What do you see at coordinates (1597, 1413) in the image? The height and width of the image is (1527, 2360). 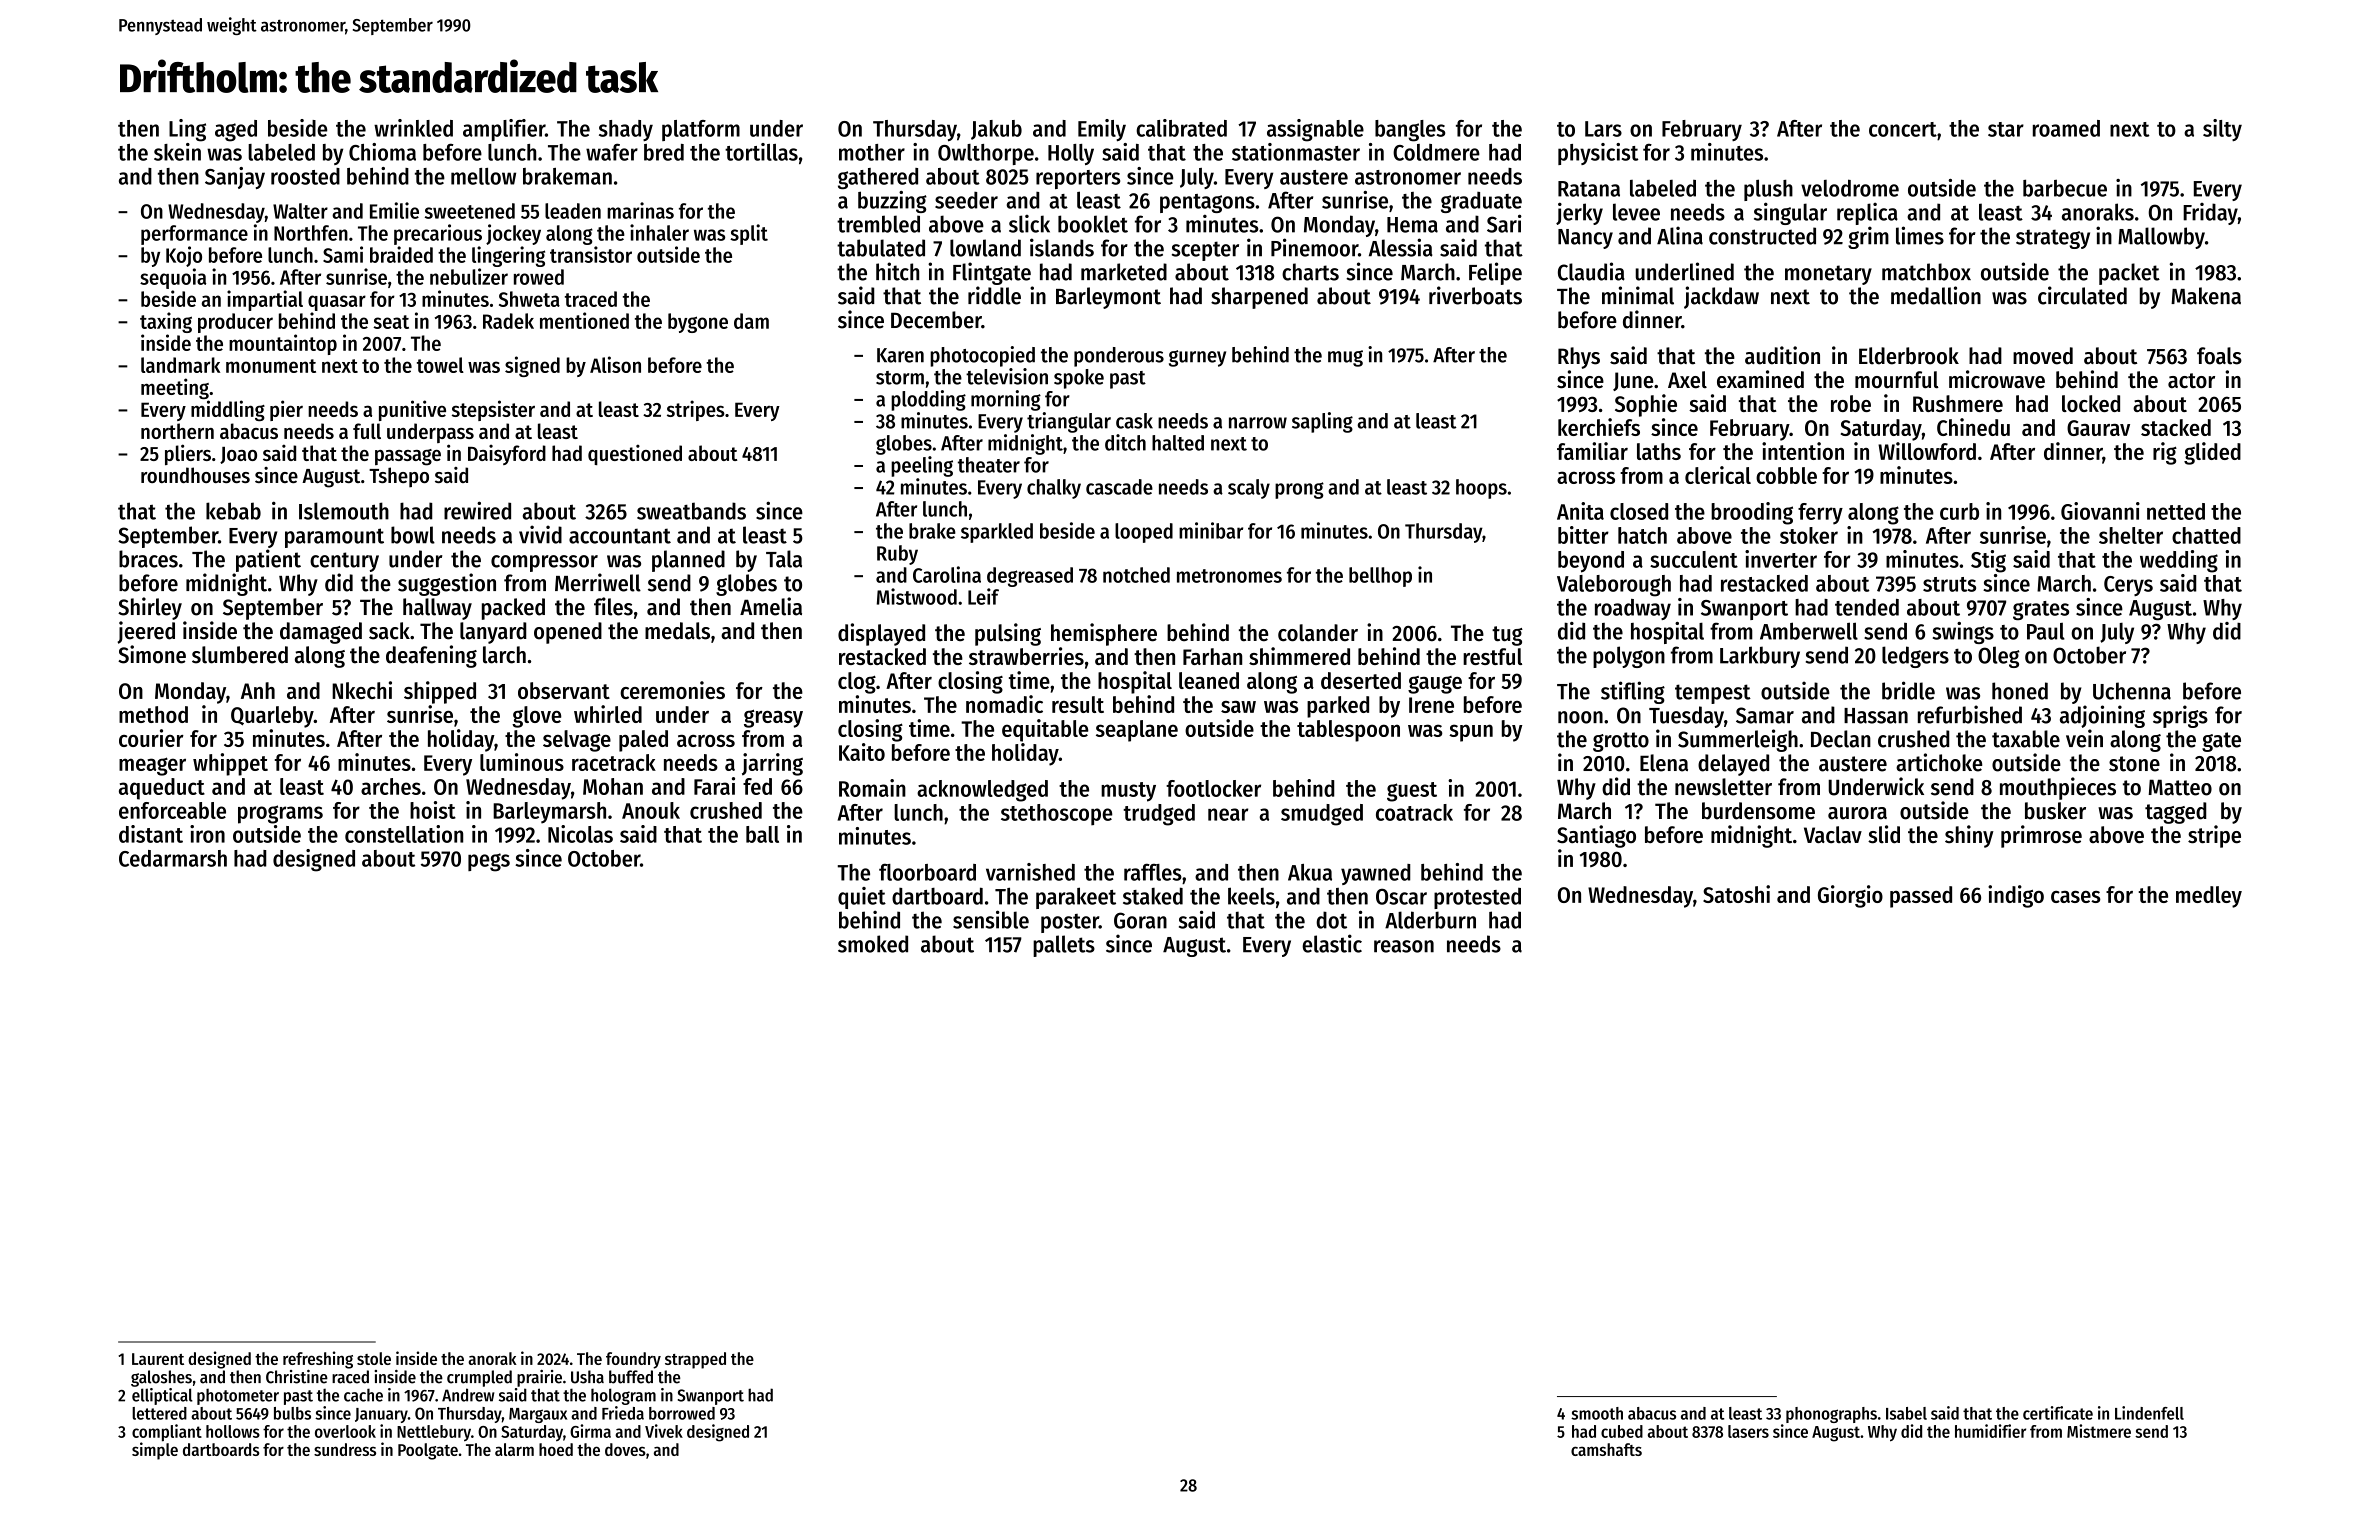 I see `smooth` at bounding box center [1597, 1413].
